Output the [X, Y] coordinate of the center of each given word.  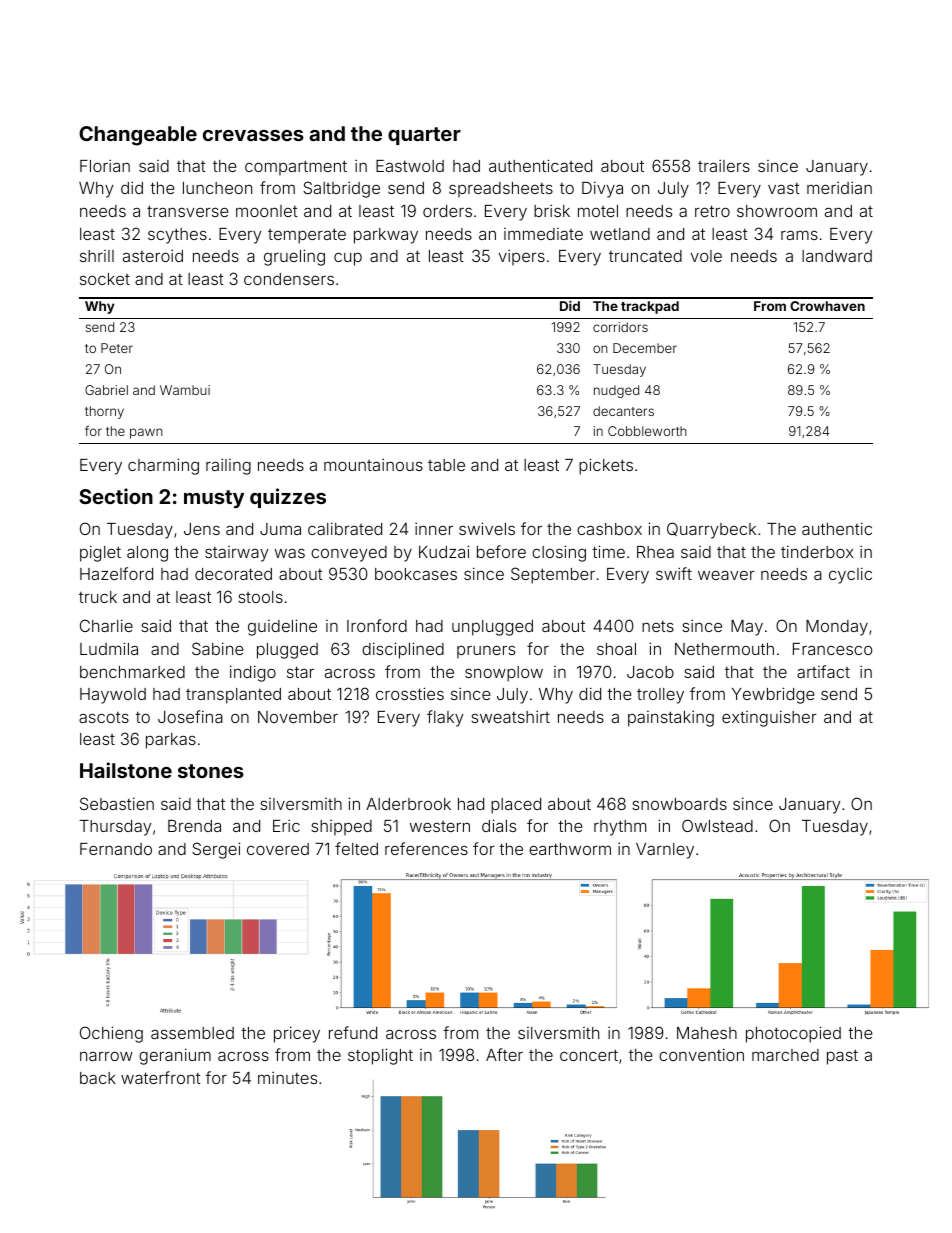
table [446, 465]
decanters [623, 411]
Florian [105, 165]
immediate [543, 234]
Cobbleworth [647, 431]
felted [356, 848]
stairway [236, 554]
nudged [616, 391]
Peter [117, 348]
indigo [253, 673]
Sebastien [117, 803]
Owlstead [717, 825]
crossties [410, 693]
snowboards [679, 804]
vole [706, 256]
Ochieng [111, 1034]
